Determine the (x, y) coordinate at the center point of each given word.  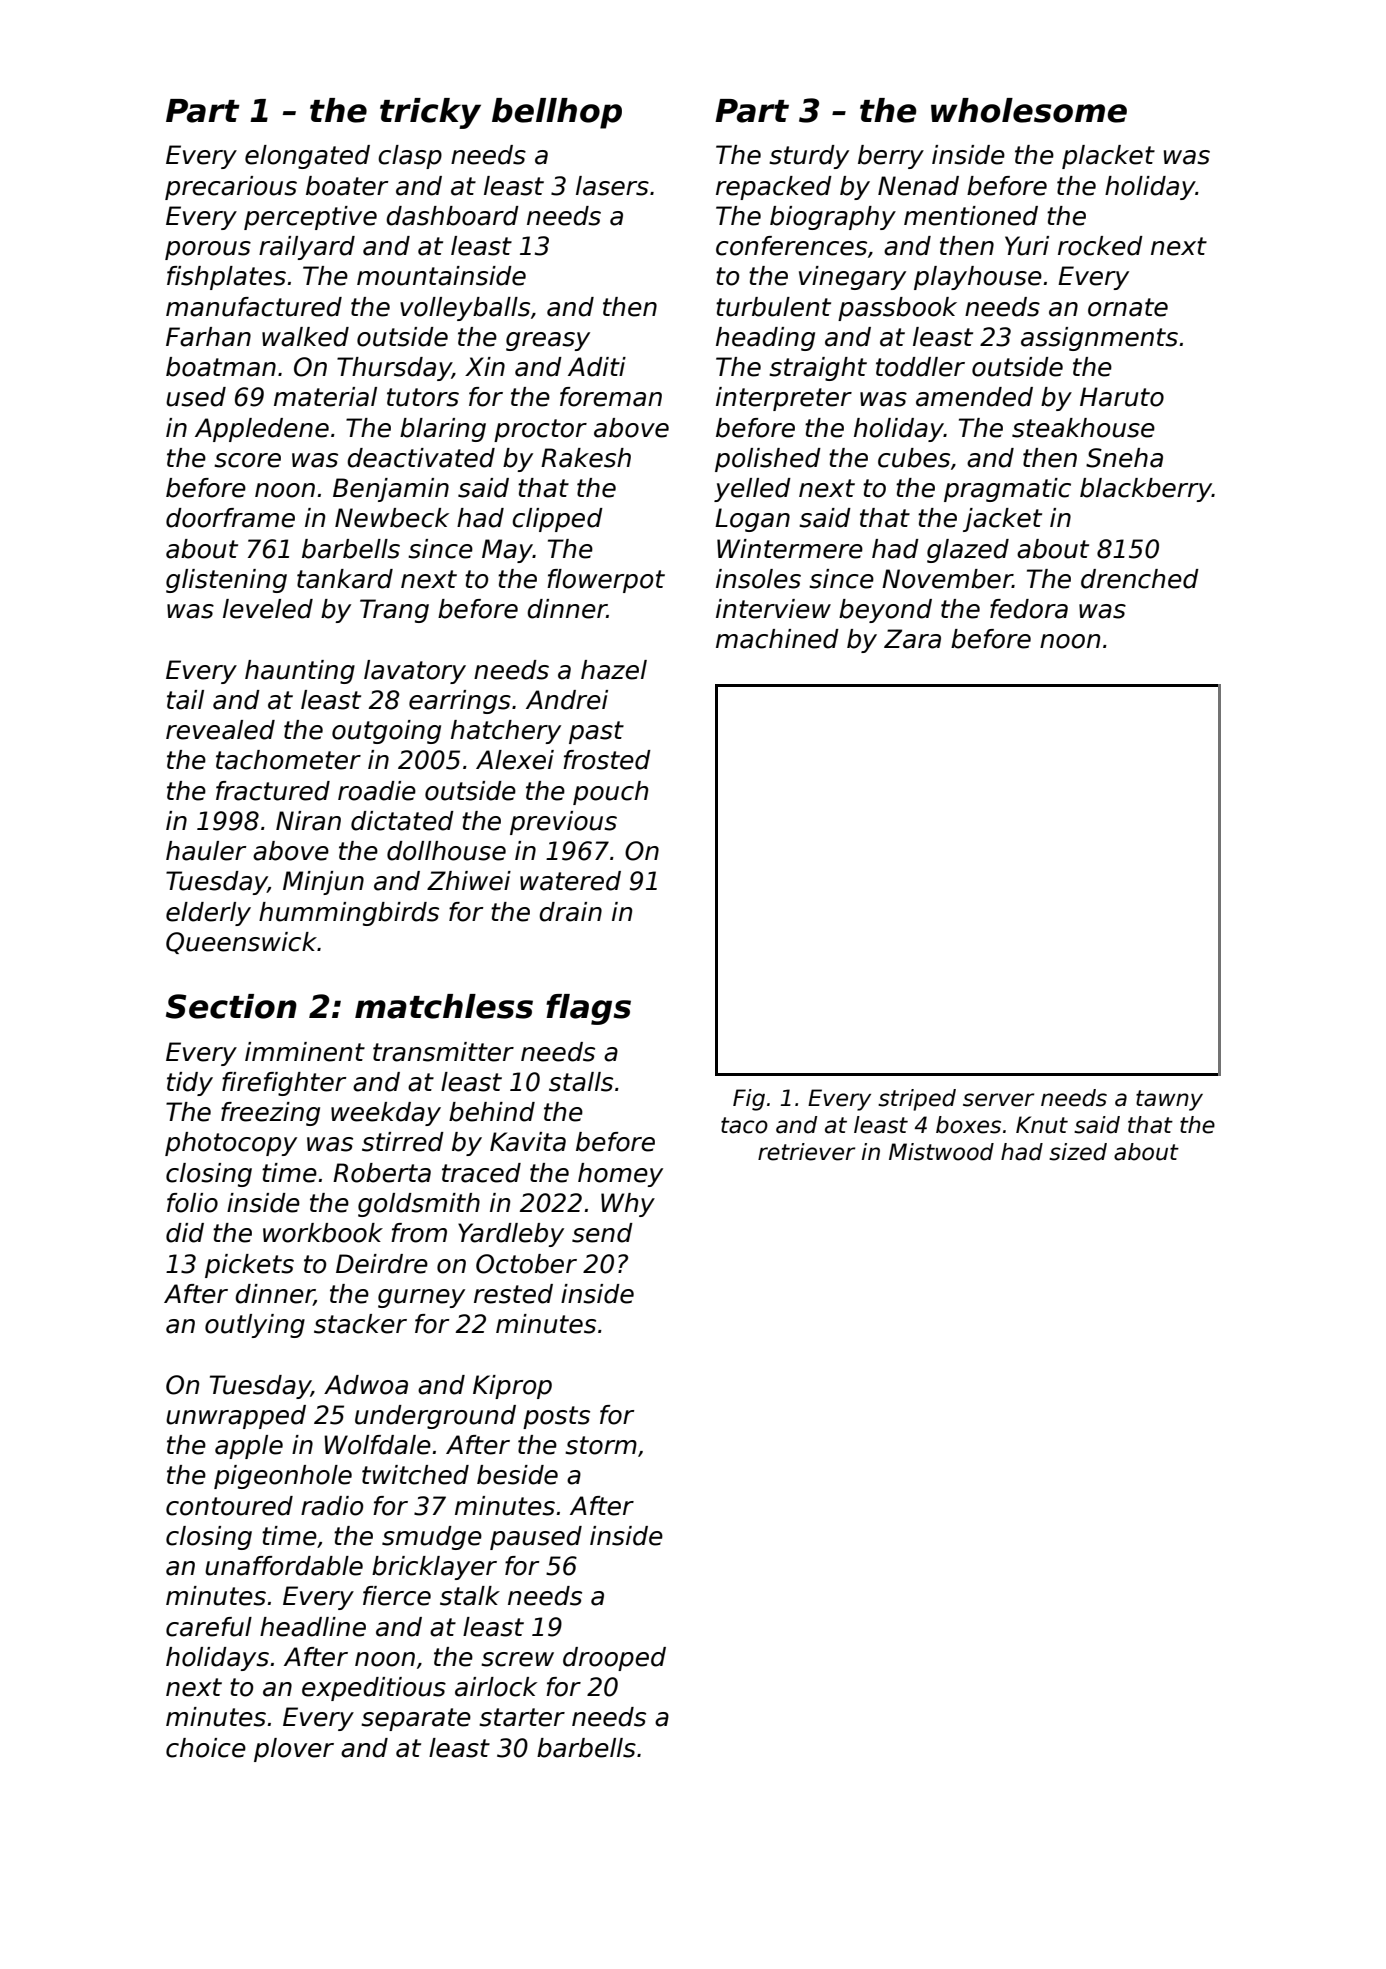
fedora (1029, 609)
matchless (444, 1006)
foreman (611, 397)
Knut (1042, 1125)
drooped (614, 1659)
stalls (581, 1082)
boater (347, 186)
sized (1078, 1152)
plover (294, 1750)
